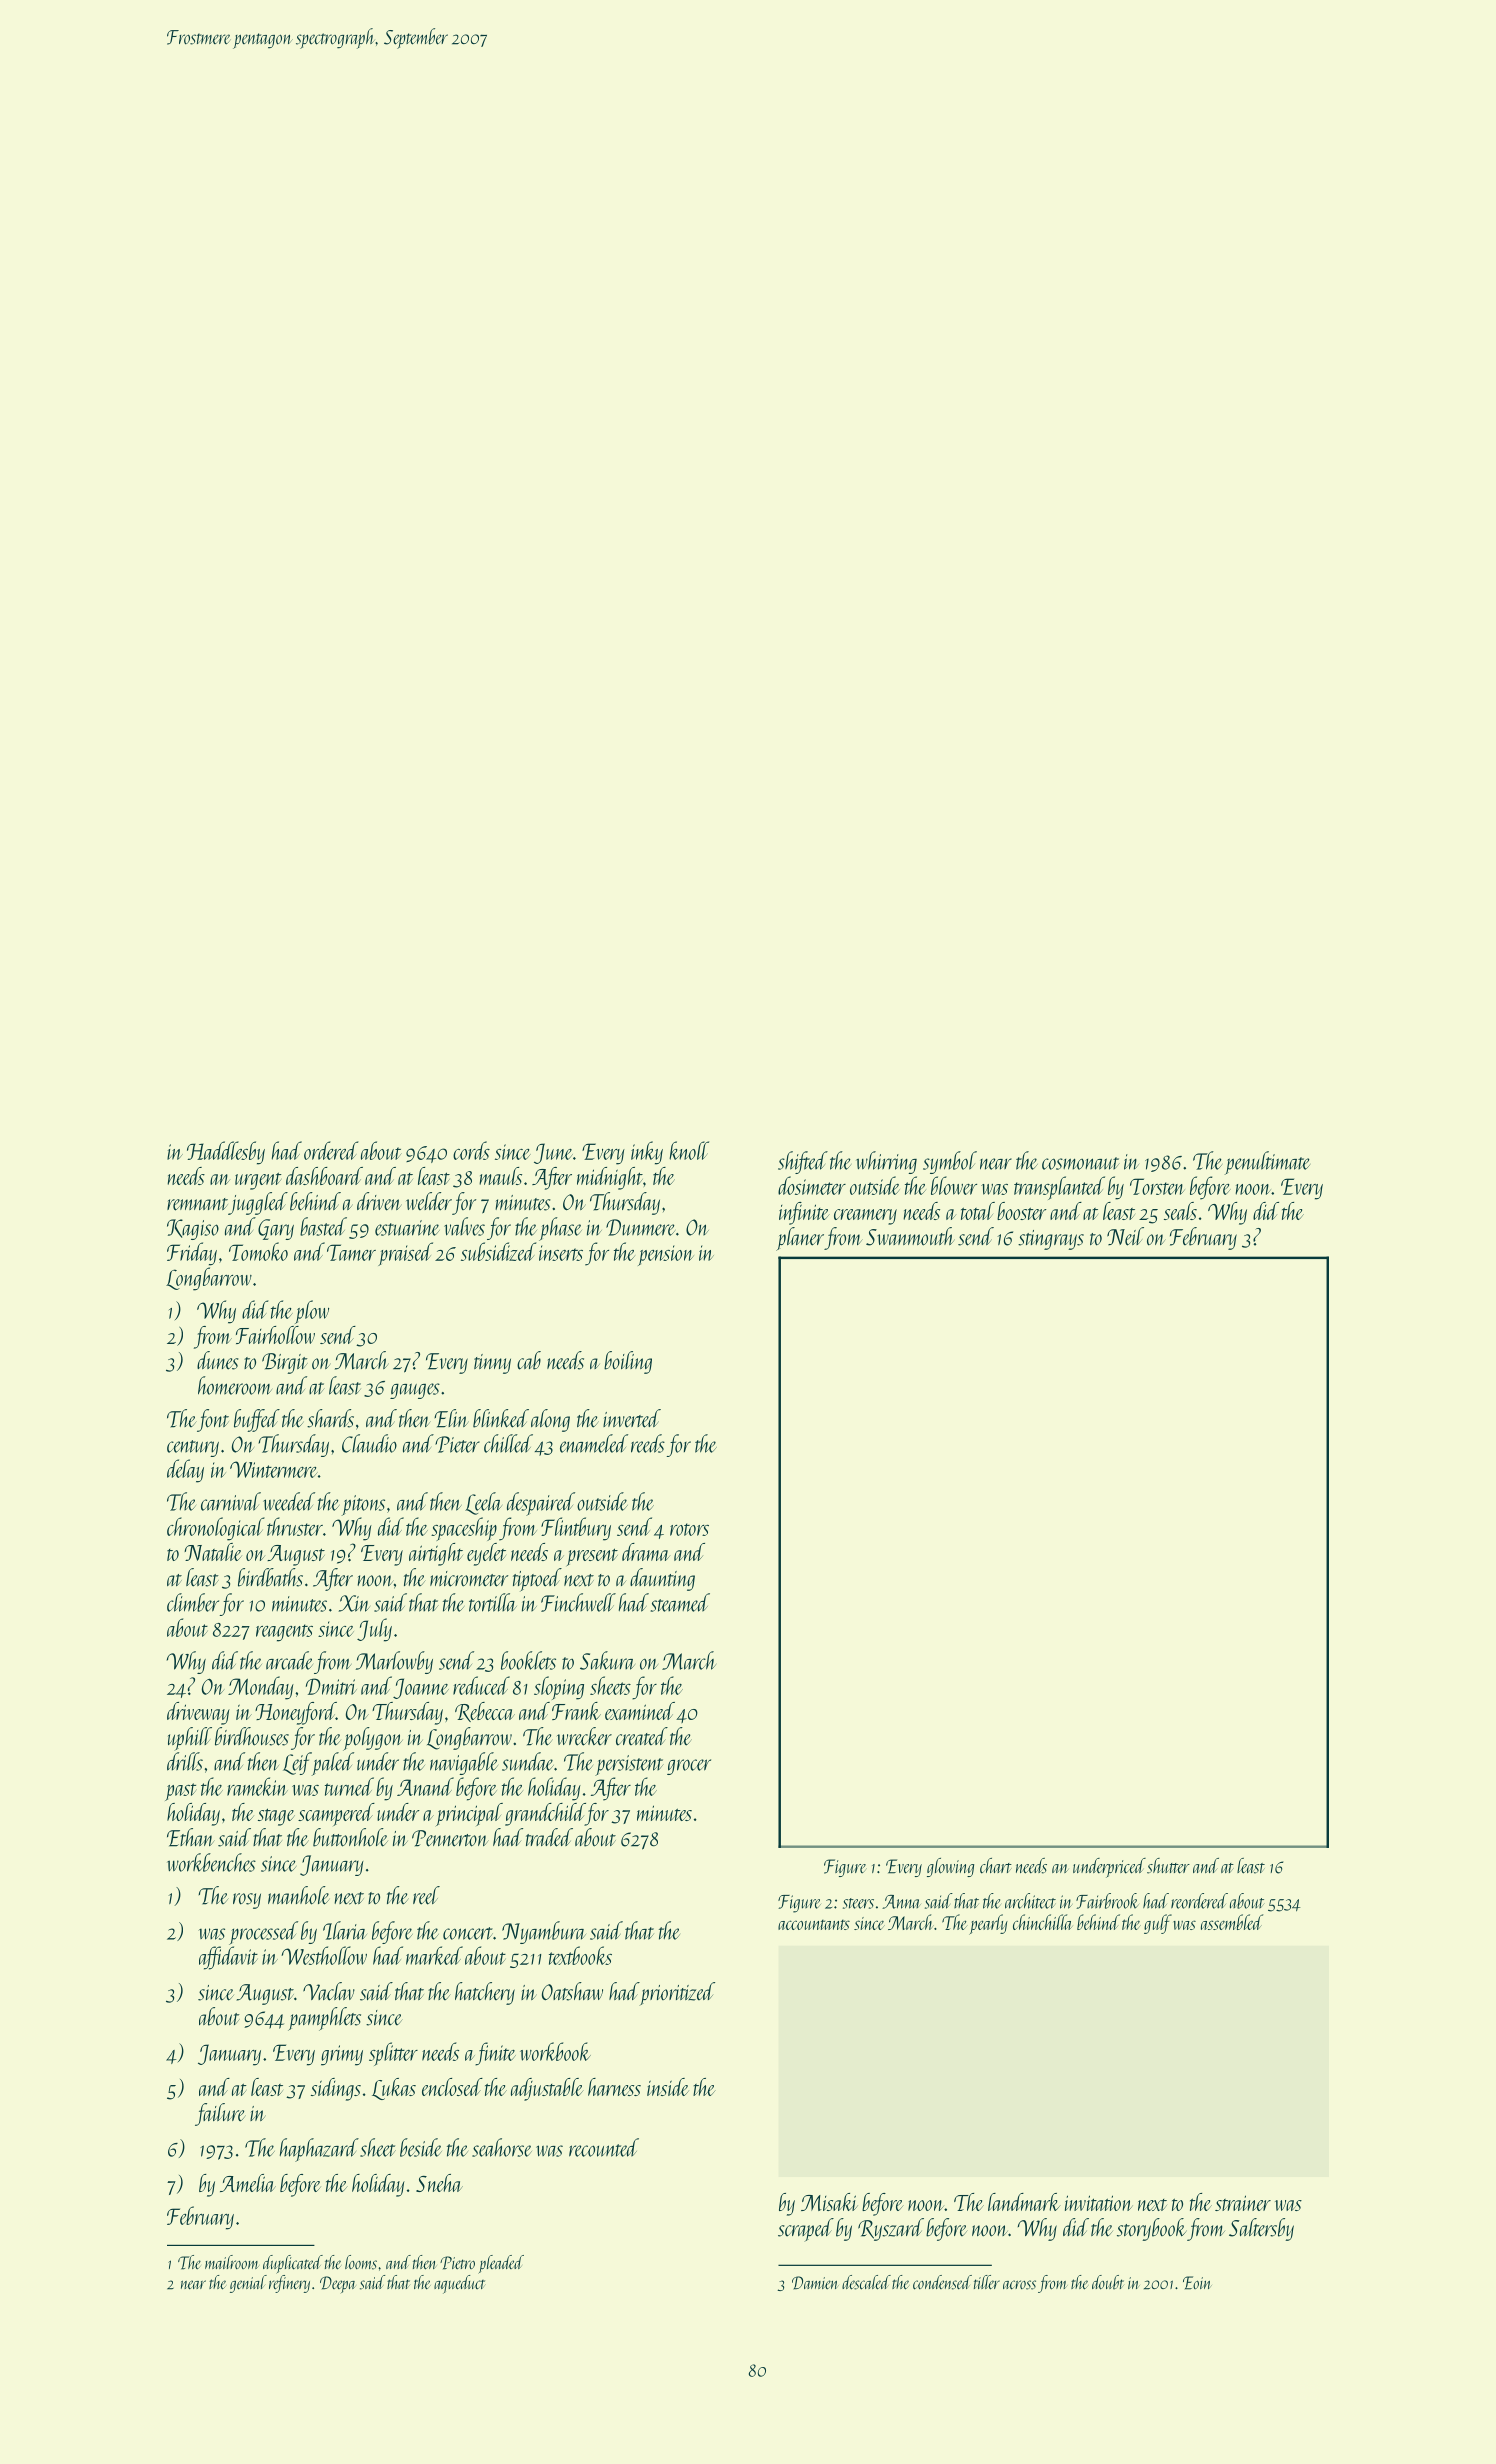 The image size is (1496, 2464). What do you see at coordinates (689, 1767) in the page?
I see `grocer` at bounding box center [689, 1767].
